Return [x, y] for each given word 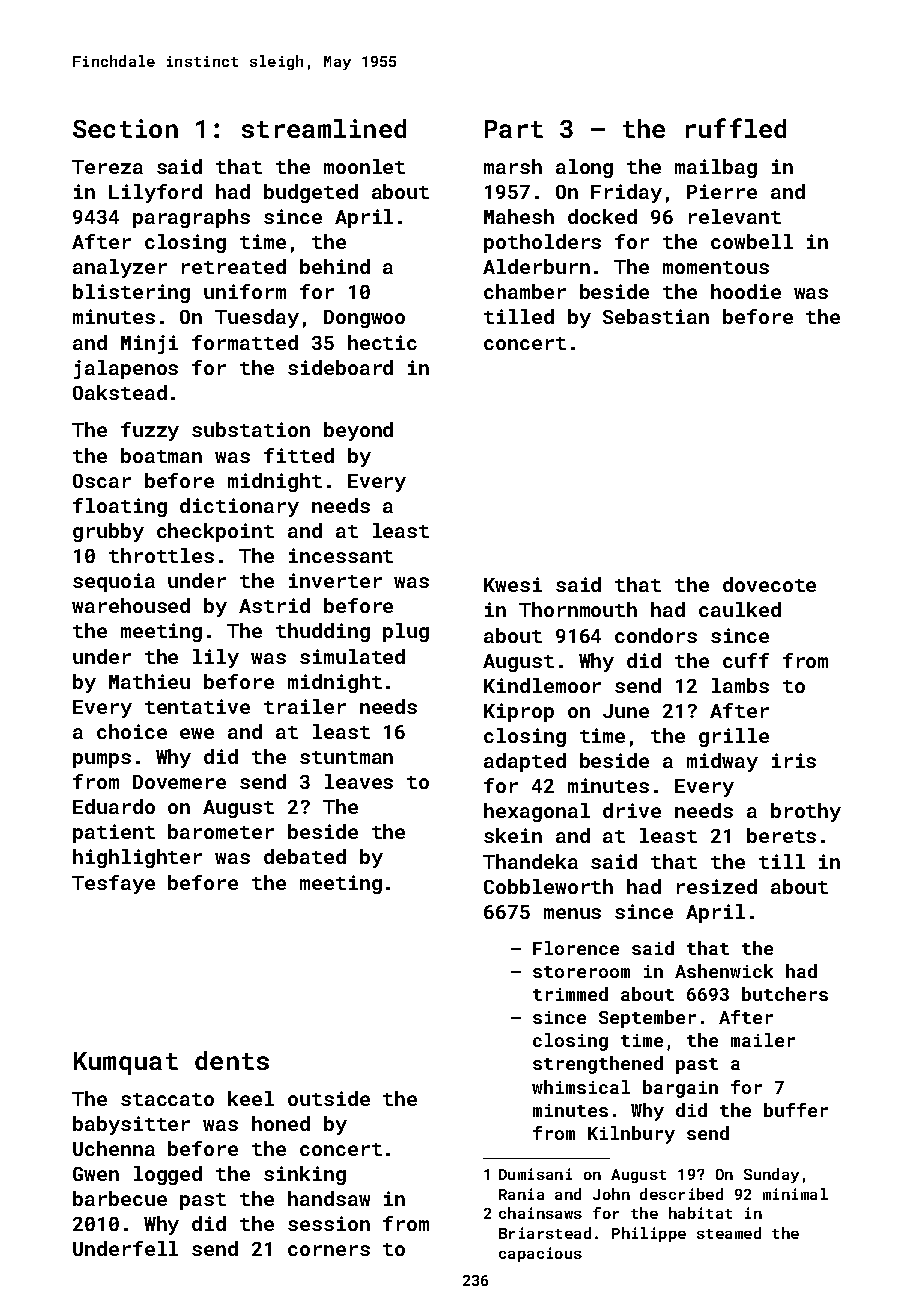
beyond [358, 431]
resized [717, 886]
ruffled [736, 128]
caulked [740, 609]
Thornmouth [578, 609]
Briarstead [545, 1233]
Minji [149, 344]
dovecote [769, 584]
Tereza [107, 167]
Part [514, 129]
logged [168, 1175]
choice [132, 731]
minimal [795, 1194]
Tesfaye [113, 884]
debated [305, 856]
